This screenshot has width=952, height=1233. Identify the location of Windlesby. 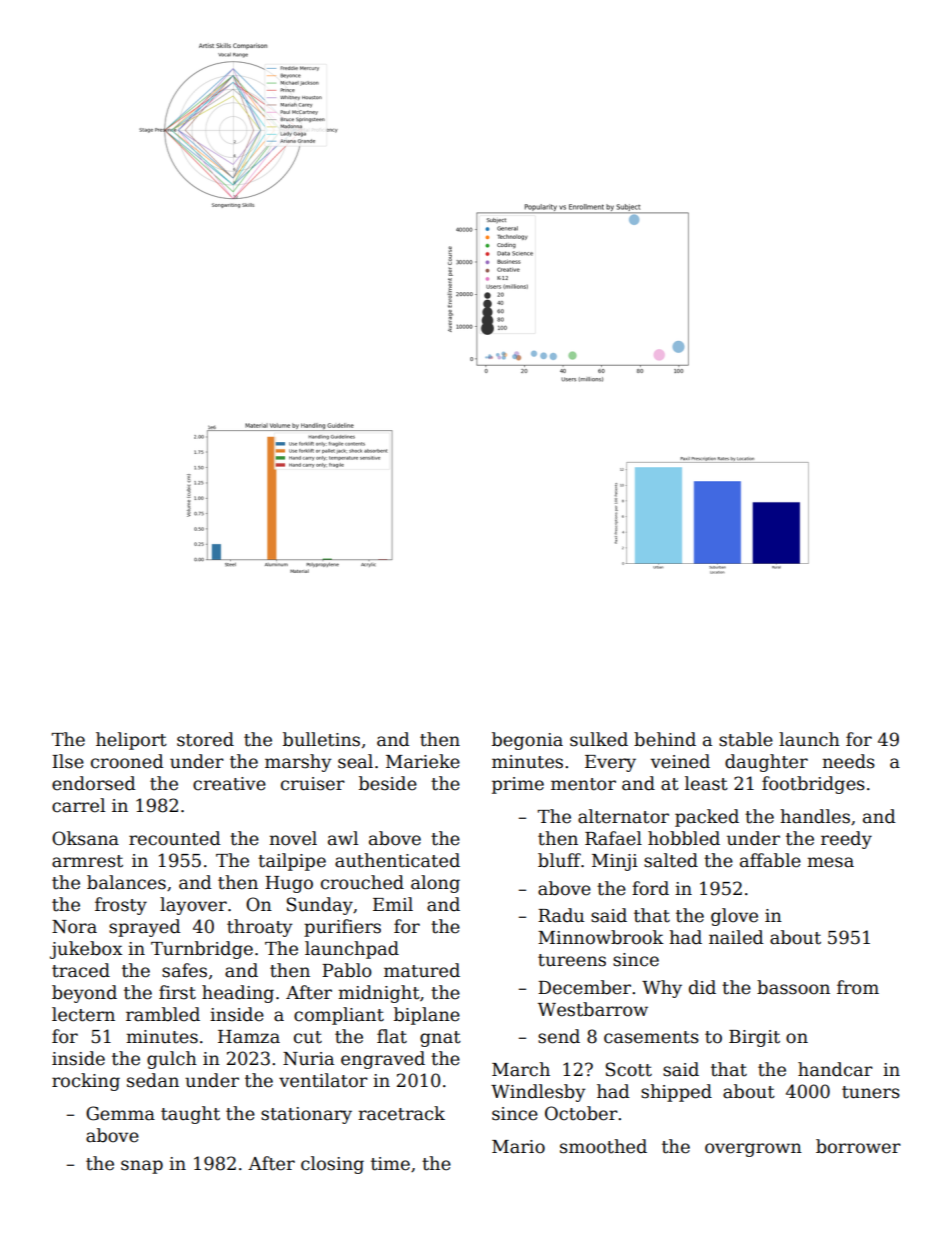
(538, 1093).
